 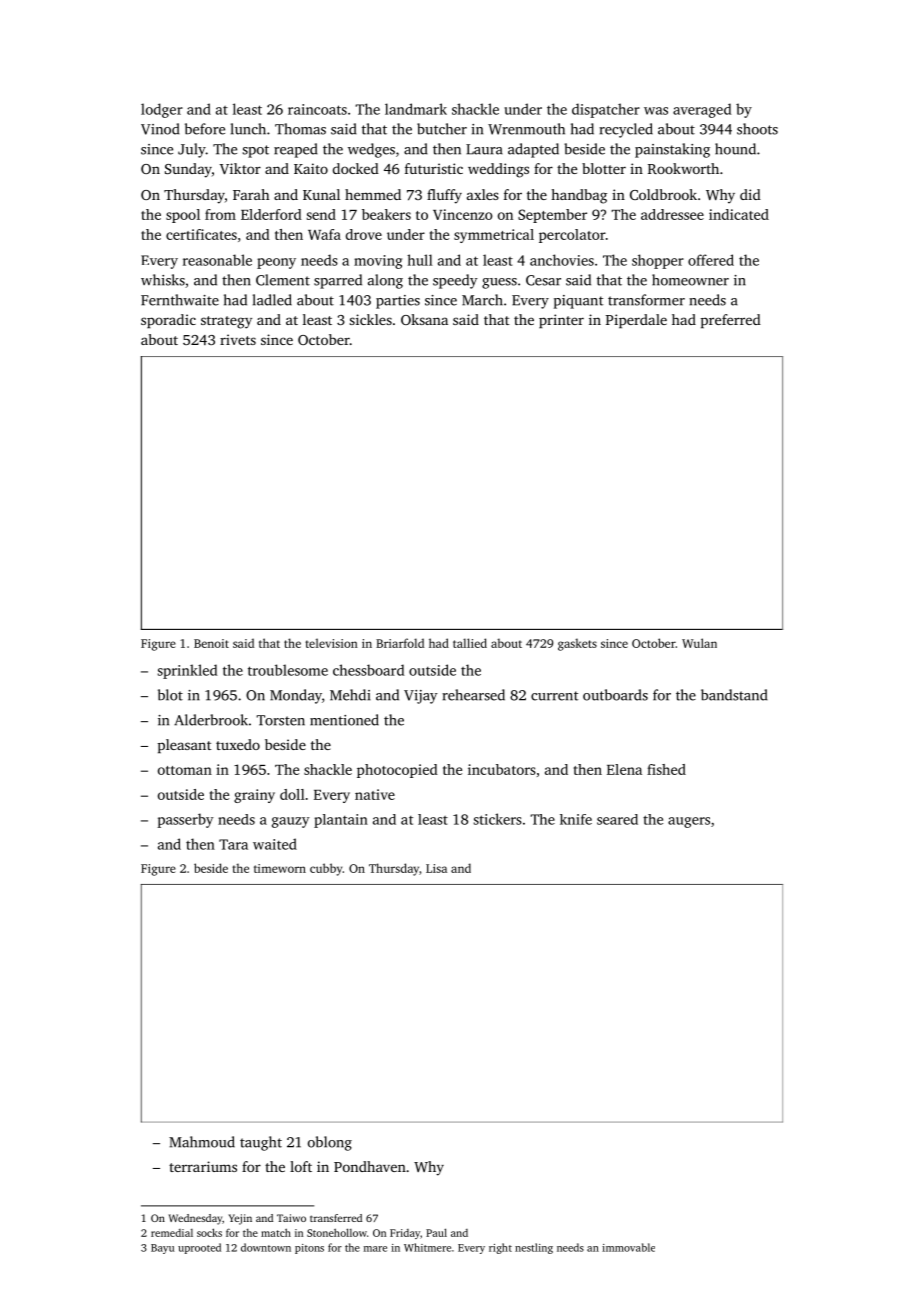 What do you see at coordinates (636, 321) in the page?
I see `Piperdale` at bounding box center [636, 321].
